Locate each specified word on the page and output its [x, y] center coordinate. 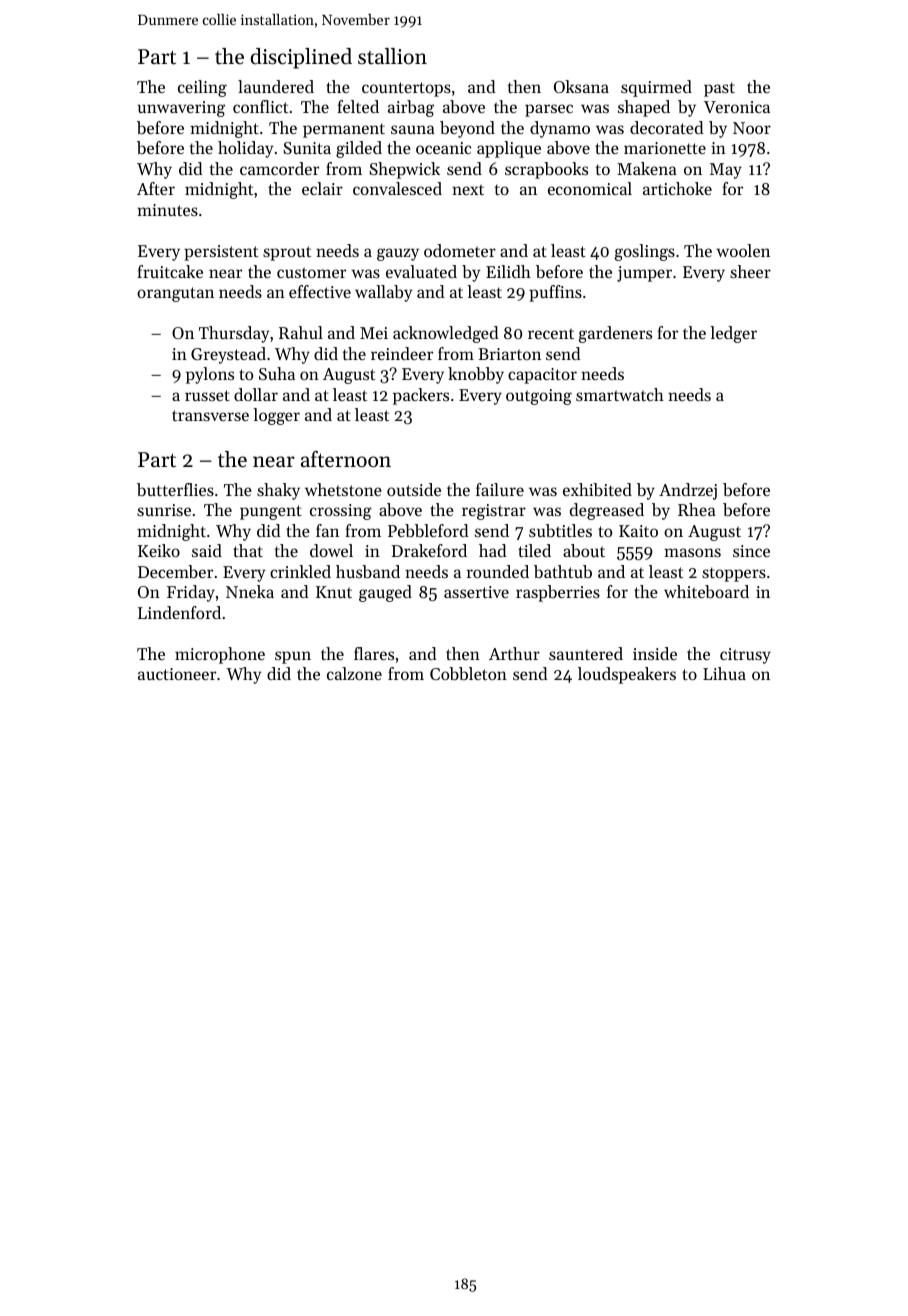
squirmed [656, 88]
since [751, 551]
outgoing [539, 397]
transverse [210, 415]
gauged [385, 593]
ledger [733, 334]
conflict [260, 106]
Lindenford [179, 612]
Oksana [581, 86]
